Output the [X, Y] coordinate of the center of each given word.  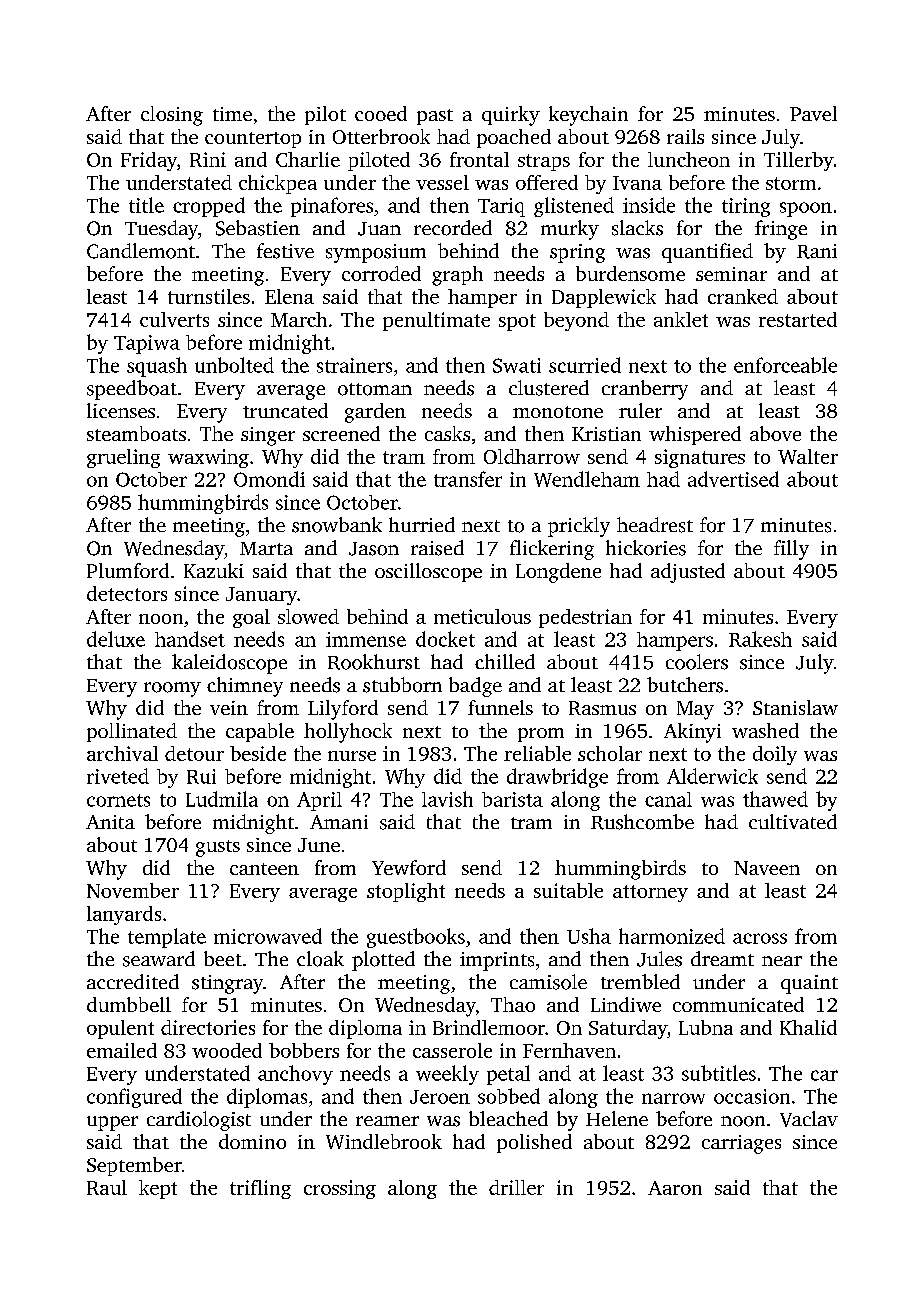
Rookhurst [374, 662]
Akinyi [692, 733]
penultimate [436, 321]
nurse [352, 756]
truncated [285, 410]
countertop [253, 140]
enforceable [785, 365]
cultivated [793, 821]
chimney [245, 687]
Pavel [813, 113]
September [134, 1166]
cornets [118, 800]
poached [514, 138]
